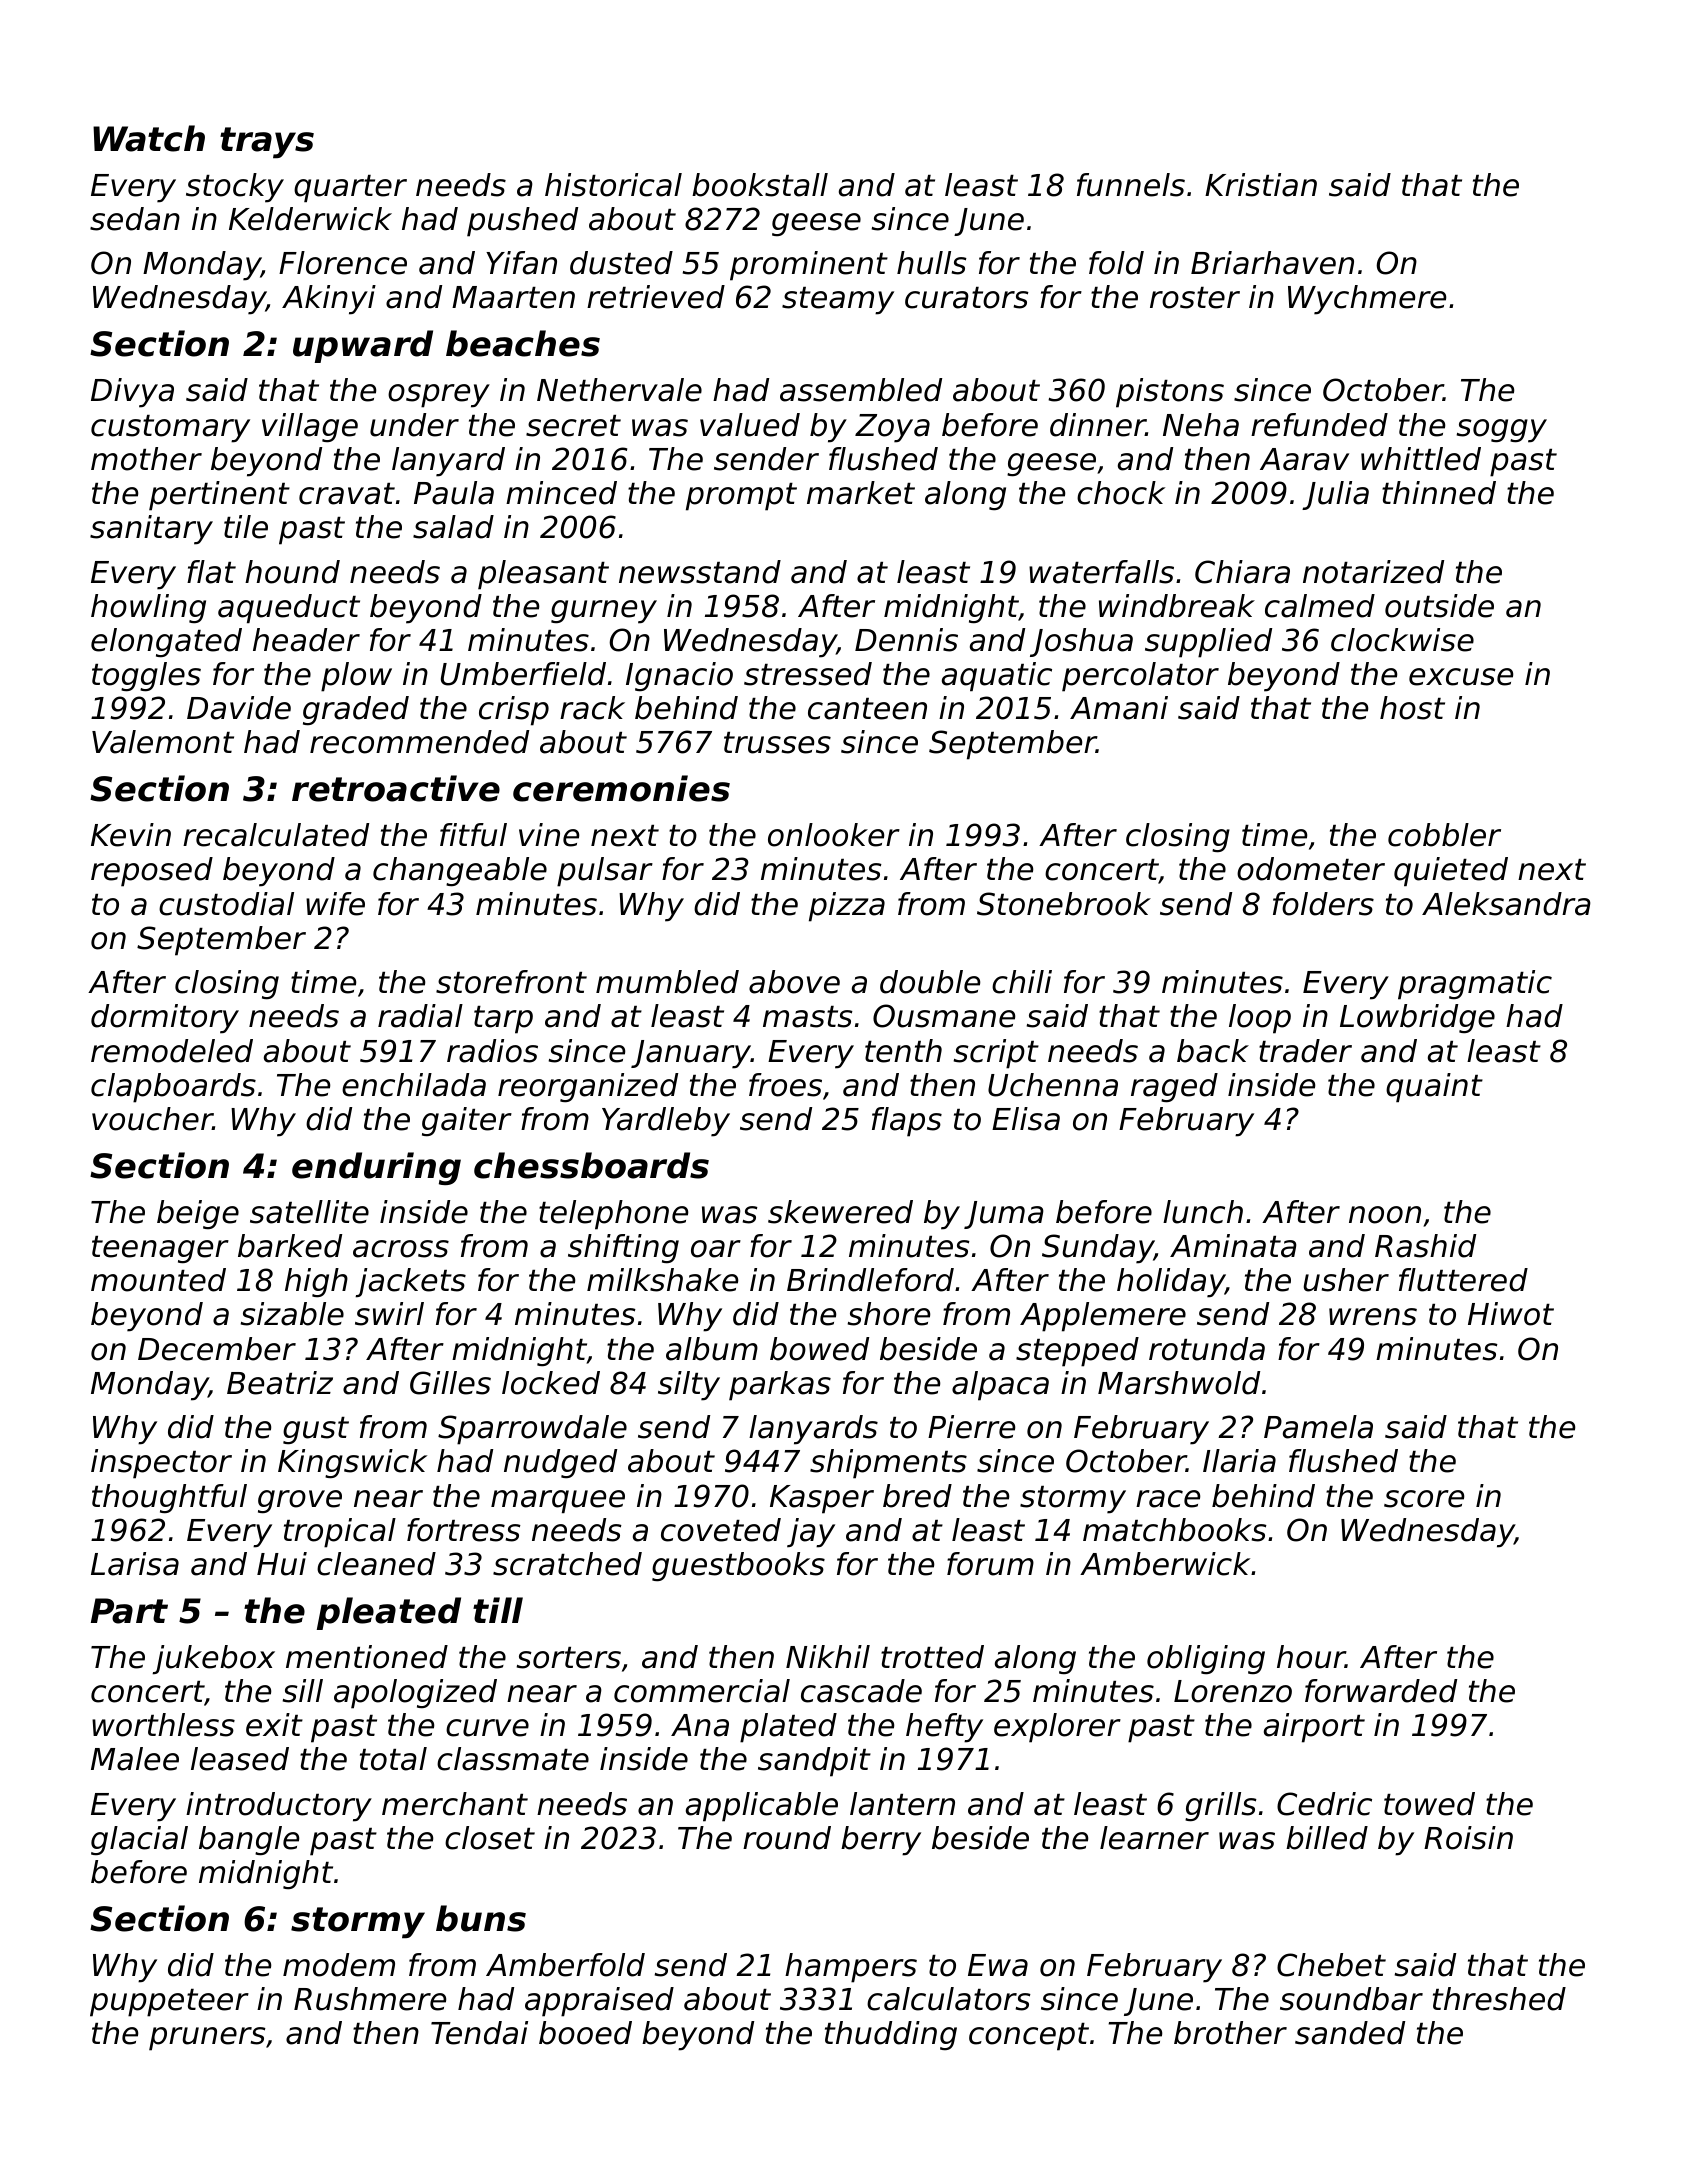 Image resolution: width=1683 pixels, height=2178 pixels. Describe the element at coordinates (292, 1314) in the document. I see `sizable` at that location.
